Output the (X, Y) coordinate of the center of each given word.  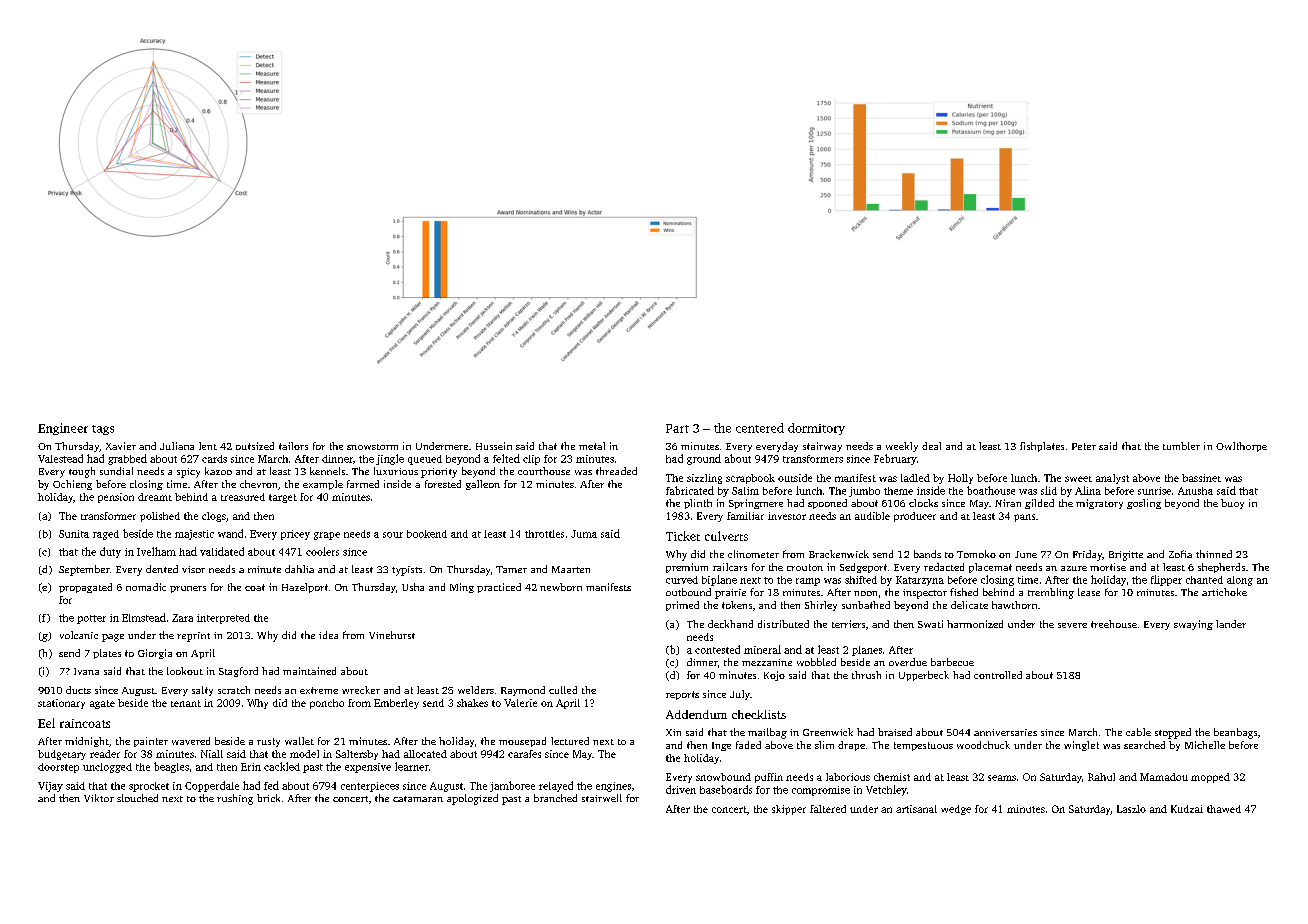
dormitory (816, 429)
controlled (998, 675)
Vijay (50, 787)
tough (82, 472)
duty (110, 552)
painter (151, 742)
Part (677, 428)
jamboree (512, 786)
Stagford (238, 672)
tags (103, 430)
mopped (1210, 778)
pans (1024, 518)
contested (717, 649)
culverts (726, 536)
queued (425, 460)
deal (931, 446)
